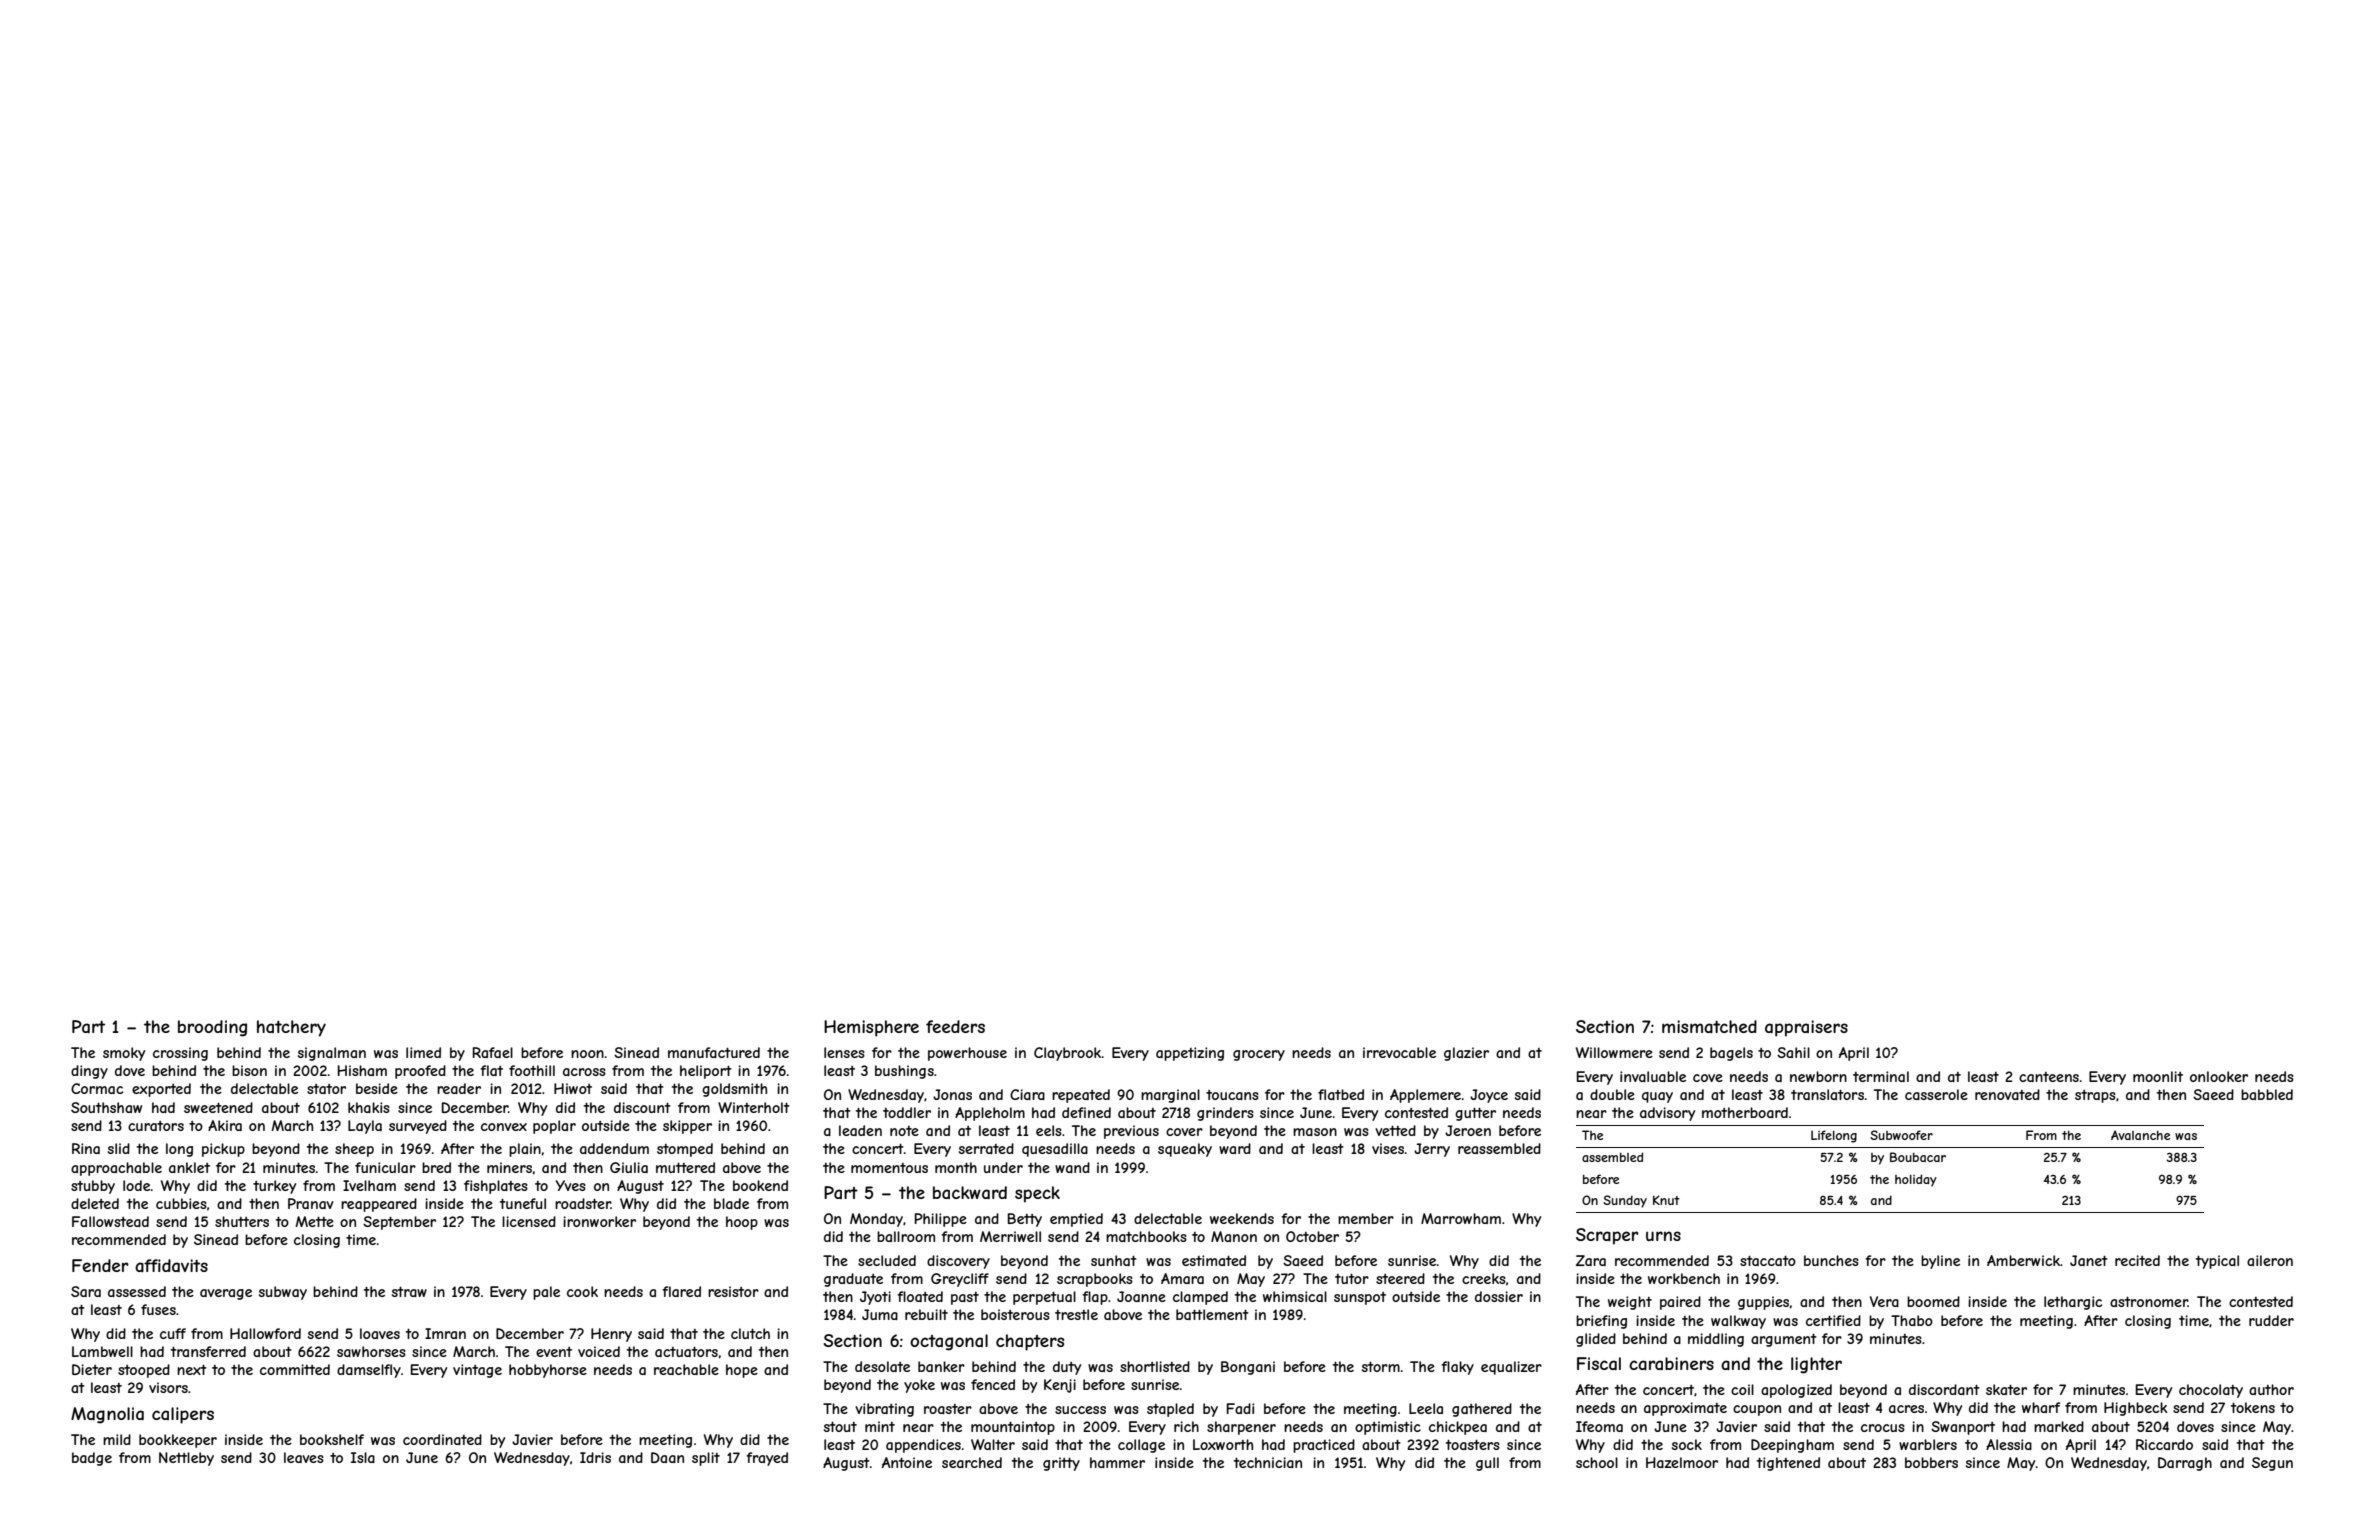 The width and height of the screenshot is (2365, 1531). I want to click on bison, so click(249, 1070).
